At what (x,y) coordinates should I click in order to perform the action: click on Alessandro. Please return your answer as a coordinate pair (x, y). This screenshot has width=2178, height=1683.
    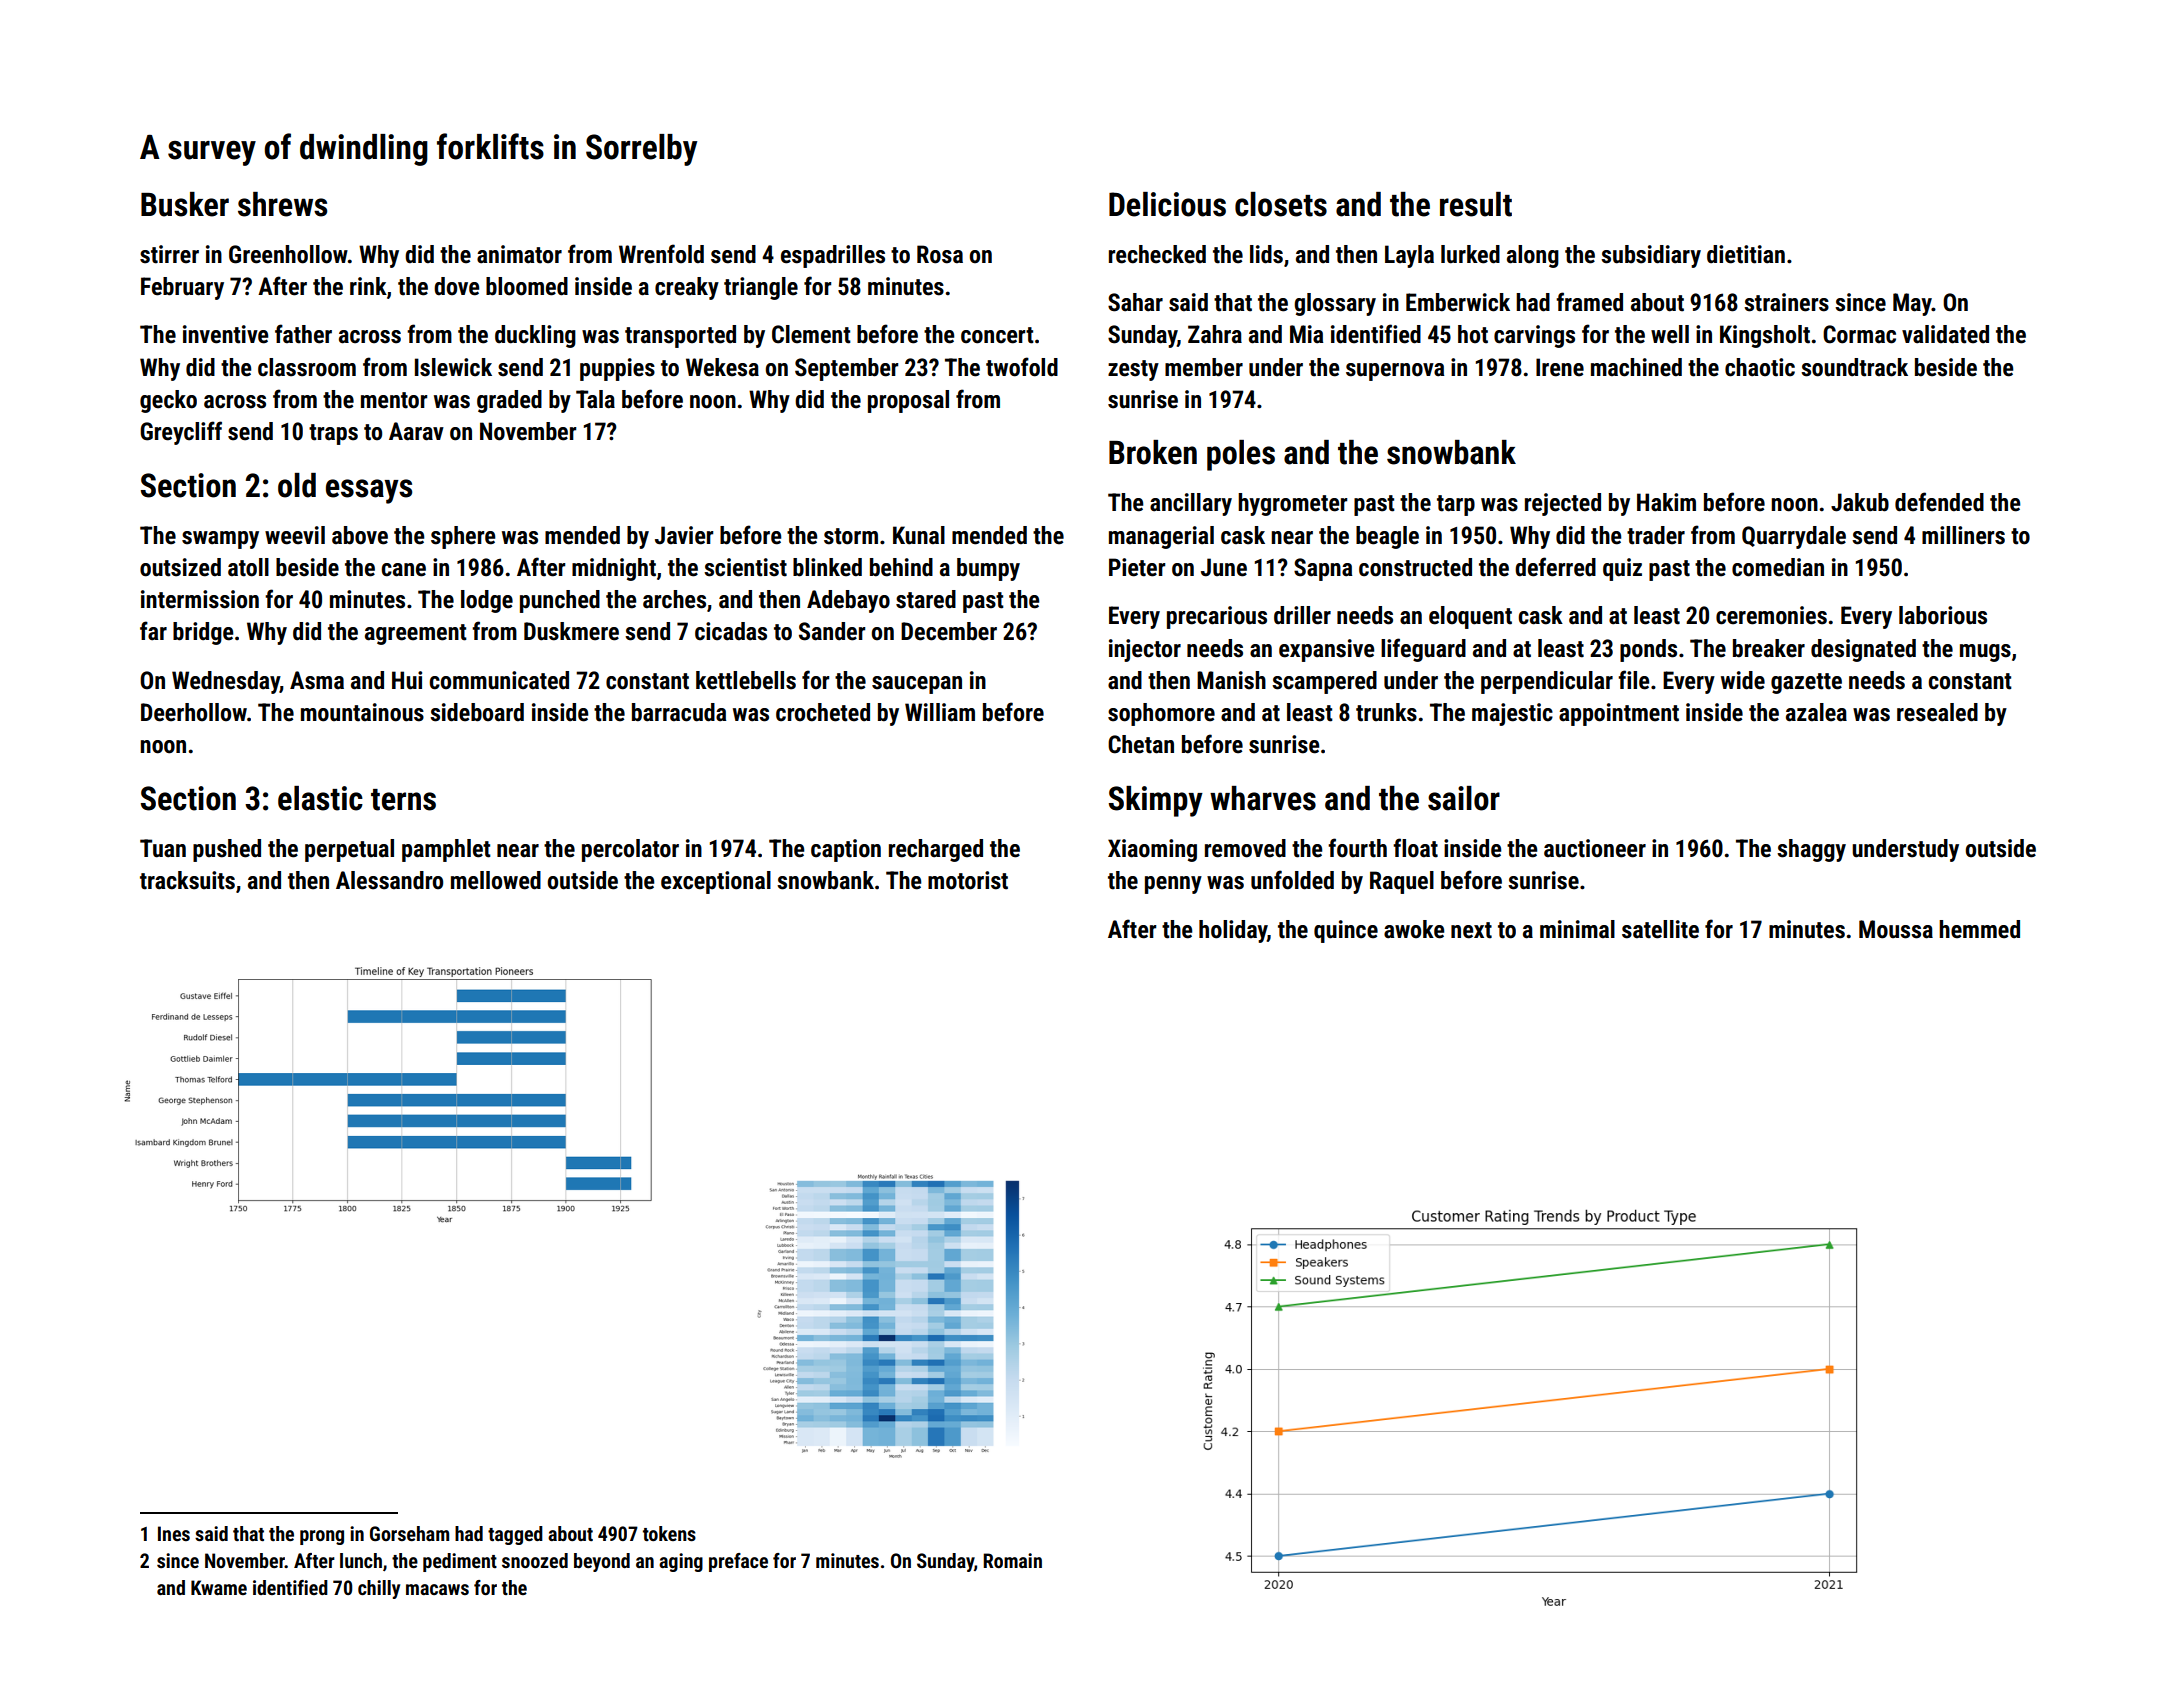
    Looking at the image, I should click on (389, 880).
